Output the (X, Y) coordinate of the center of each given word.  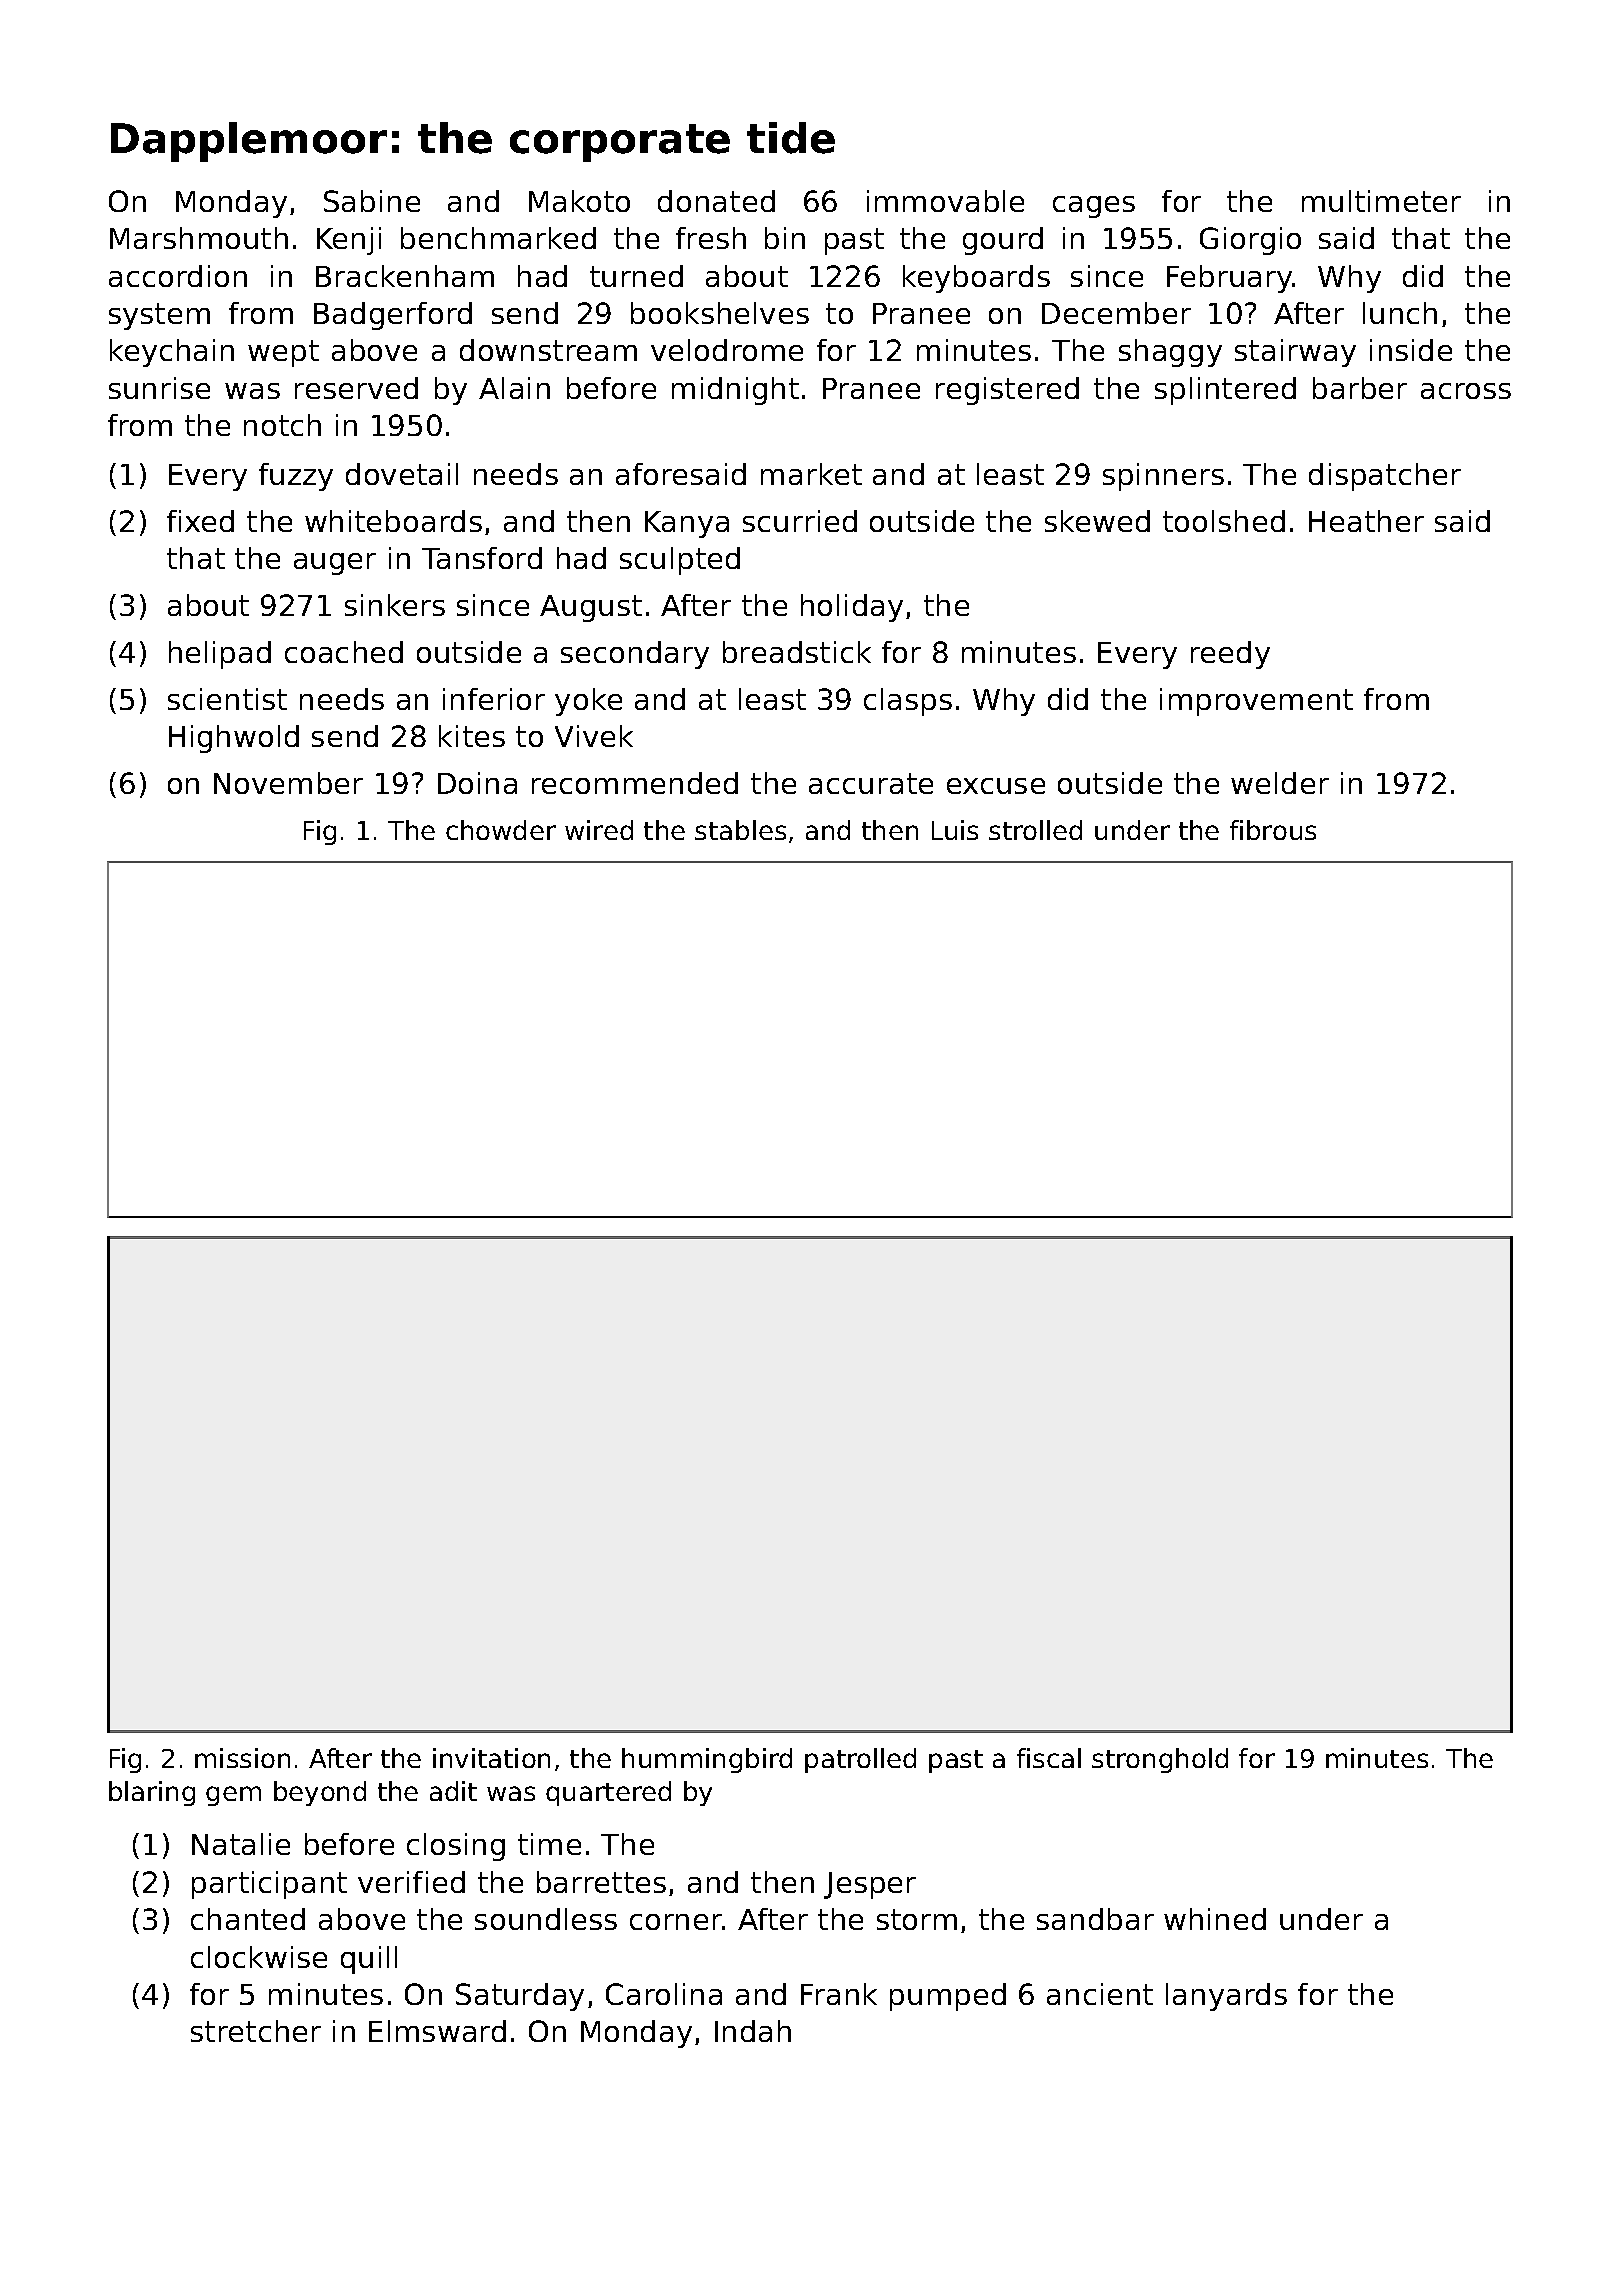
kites (472, 736)
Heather (1366, 521)
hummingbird (707, 1760)
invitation (491, 1758)
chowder (501, 830)
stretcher (256, 2031)
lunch (1400, 313)
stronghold (1160, 1760)
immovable (945, 201)
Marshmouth (199, 238)
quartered (608, 1793)
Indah (753, 2031)
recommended (635, 783)
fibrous (1273, 830)
